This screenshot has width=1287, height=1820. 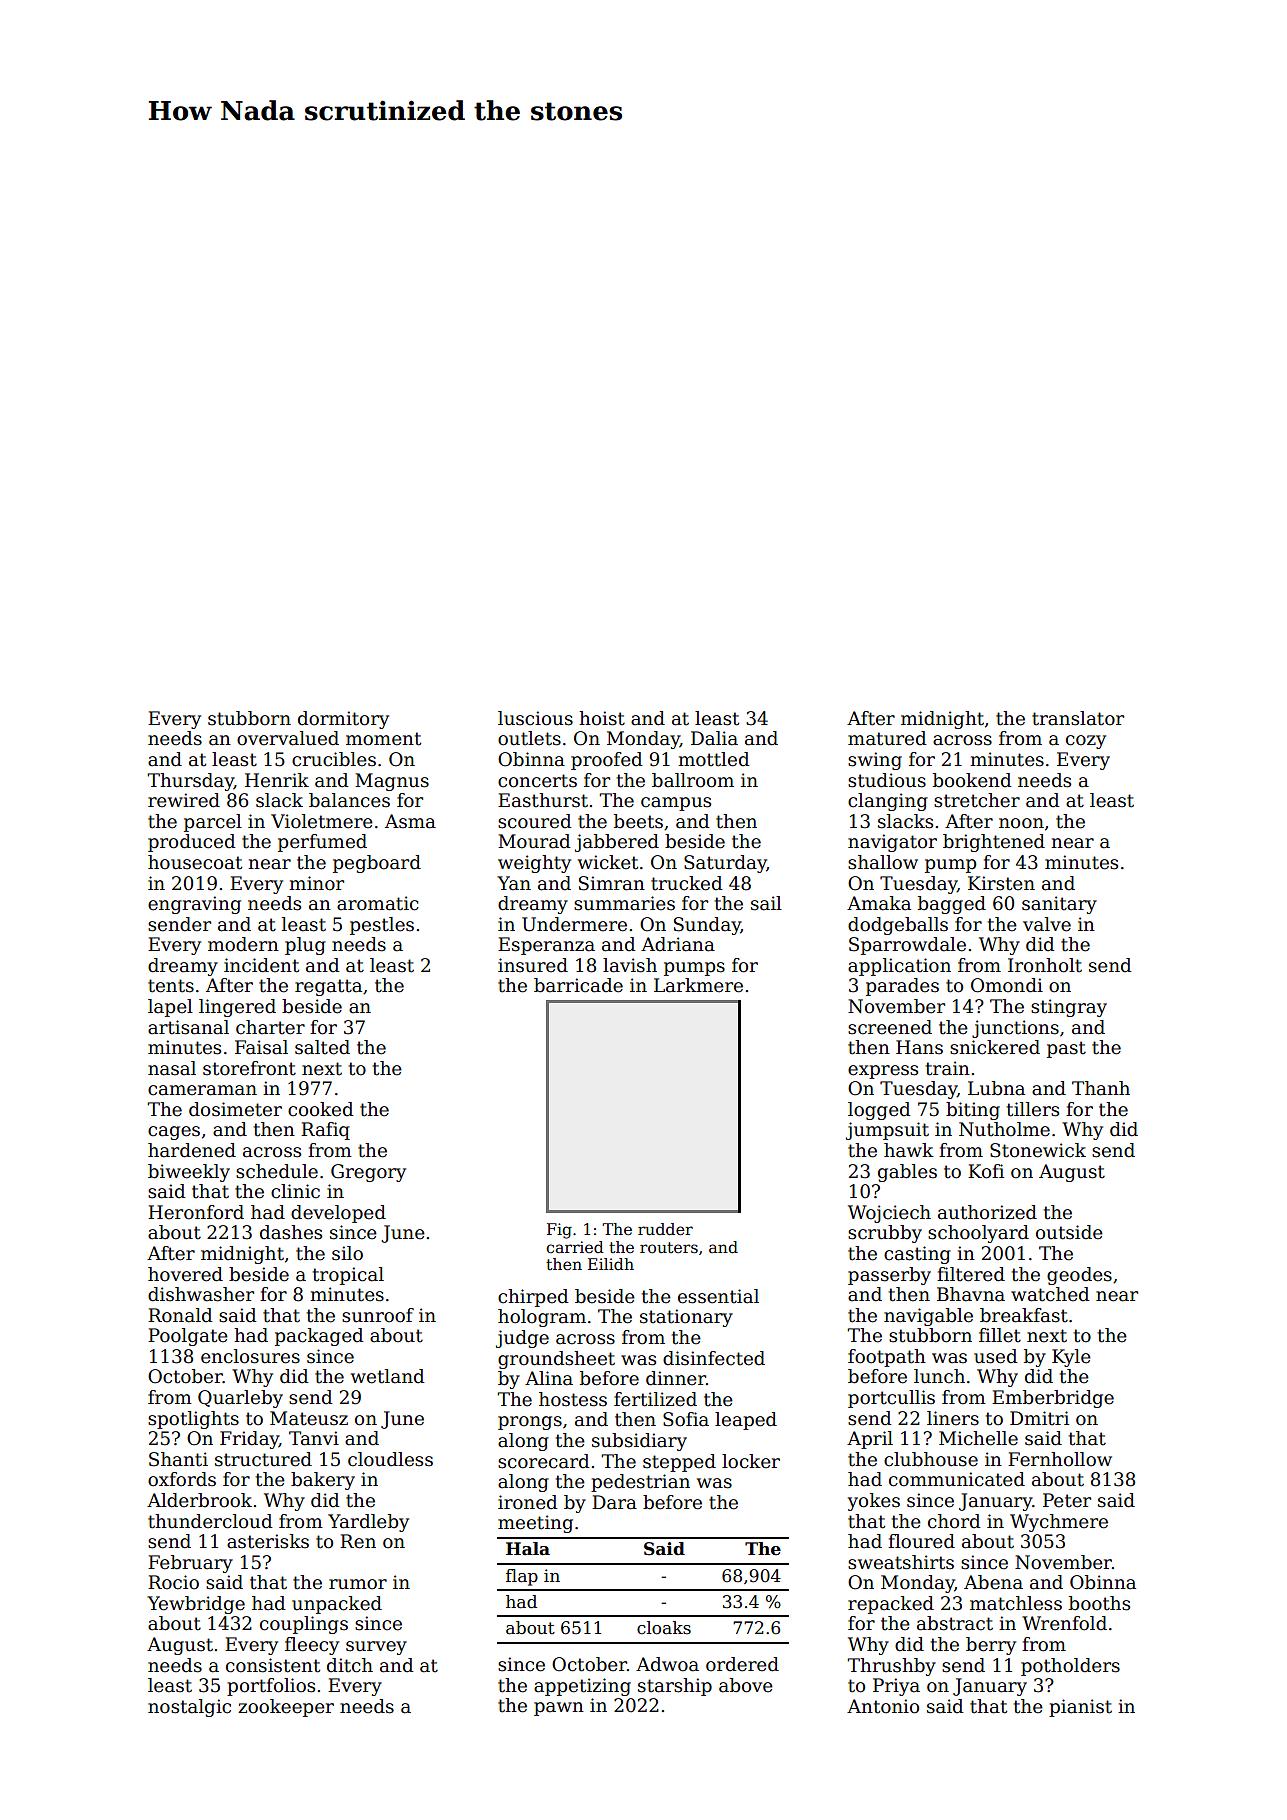 What do you see at coordinates (188, 1337) in the screenshot?
I see `Poolgate` at bounding box center [188, 1337].
